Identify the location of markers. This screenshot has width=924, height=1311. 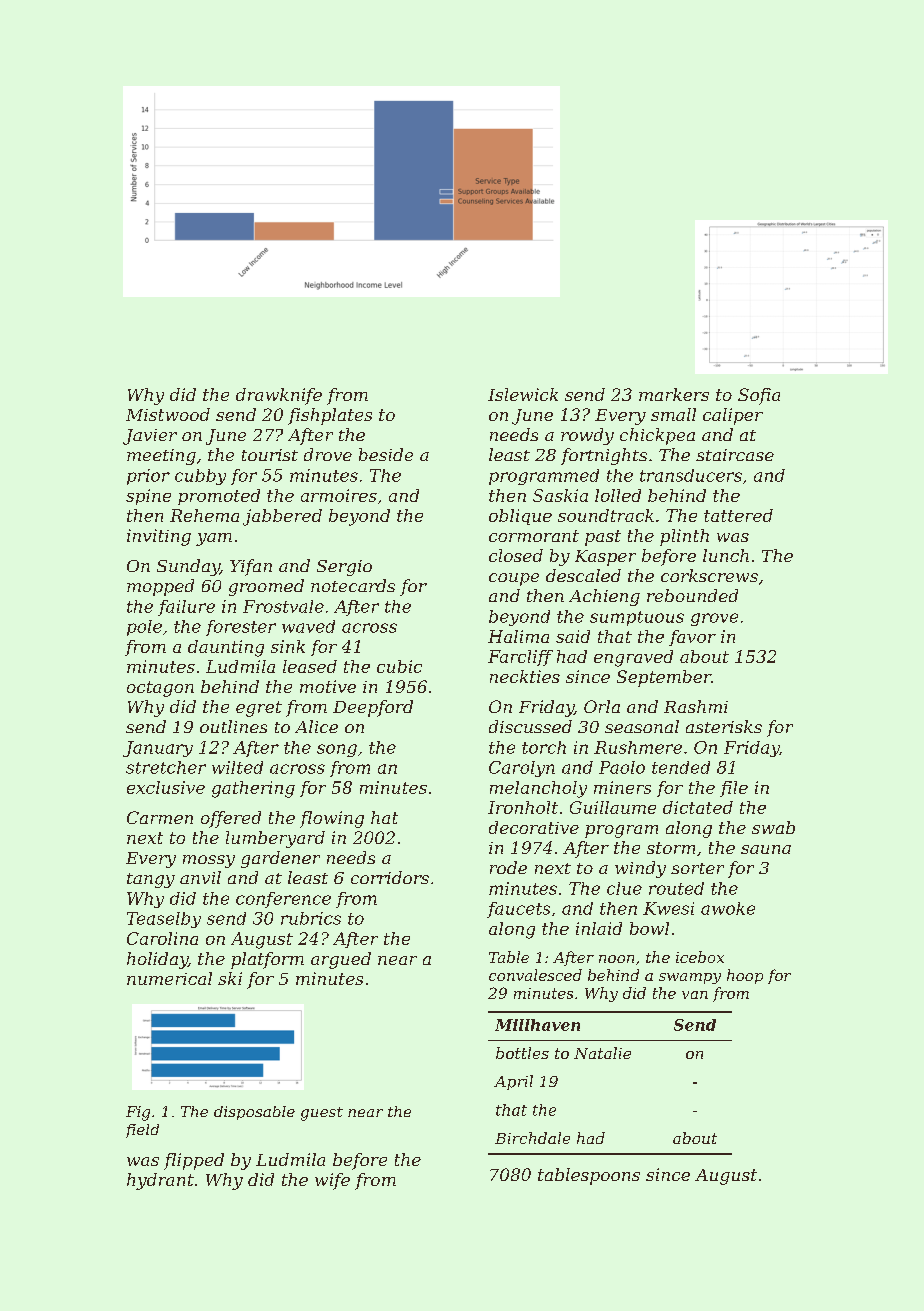
(674, 394).
